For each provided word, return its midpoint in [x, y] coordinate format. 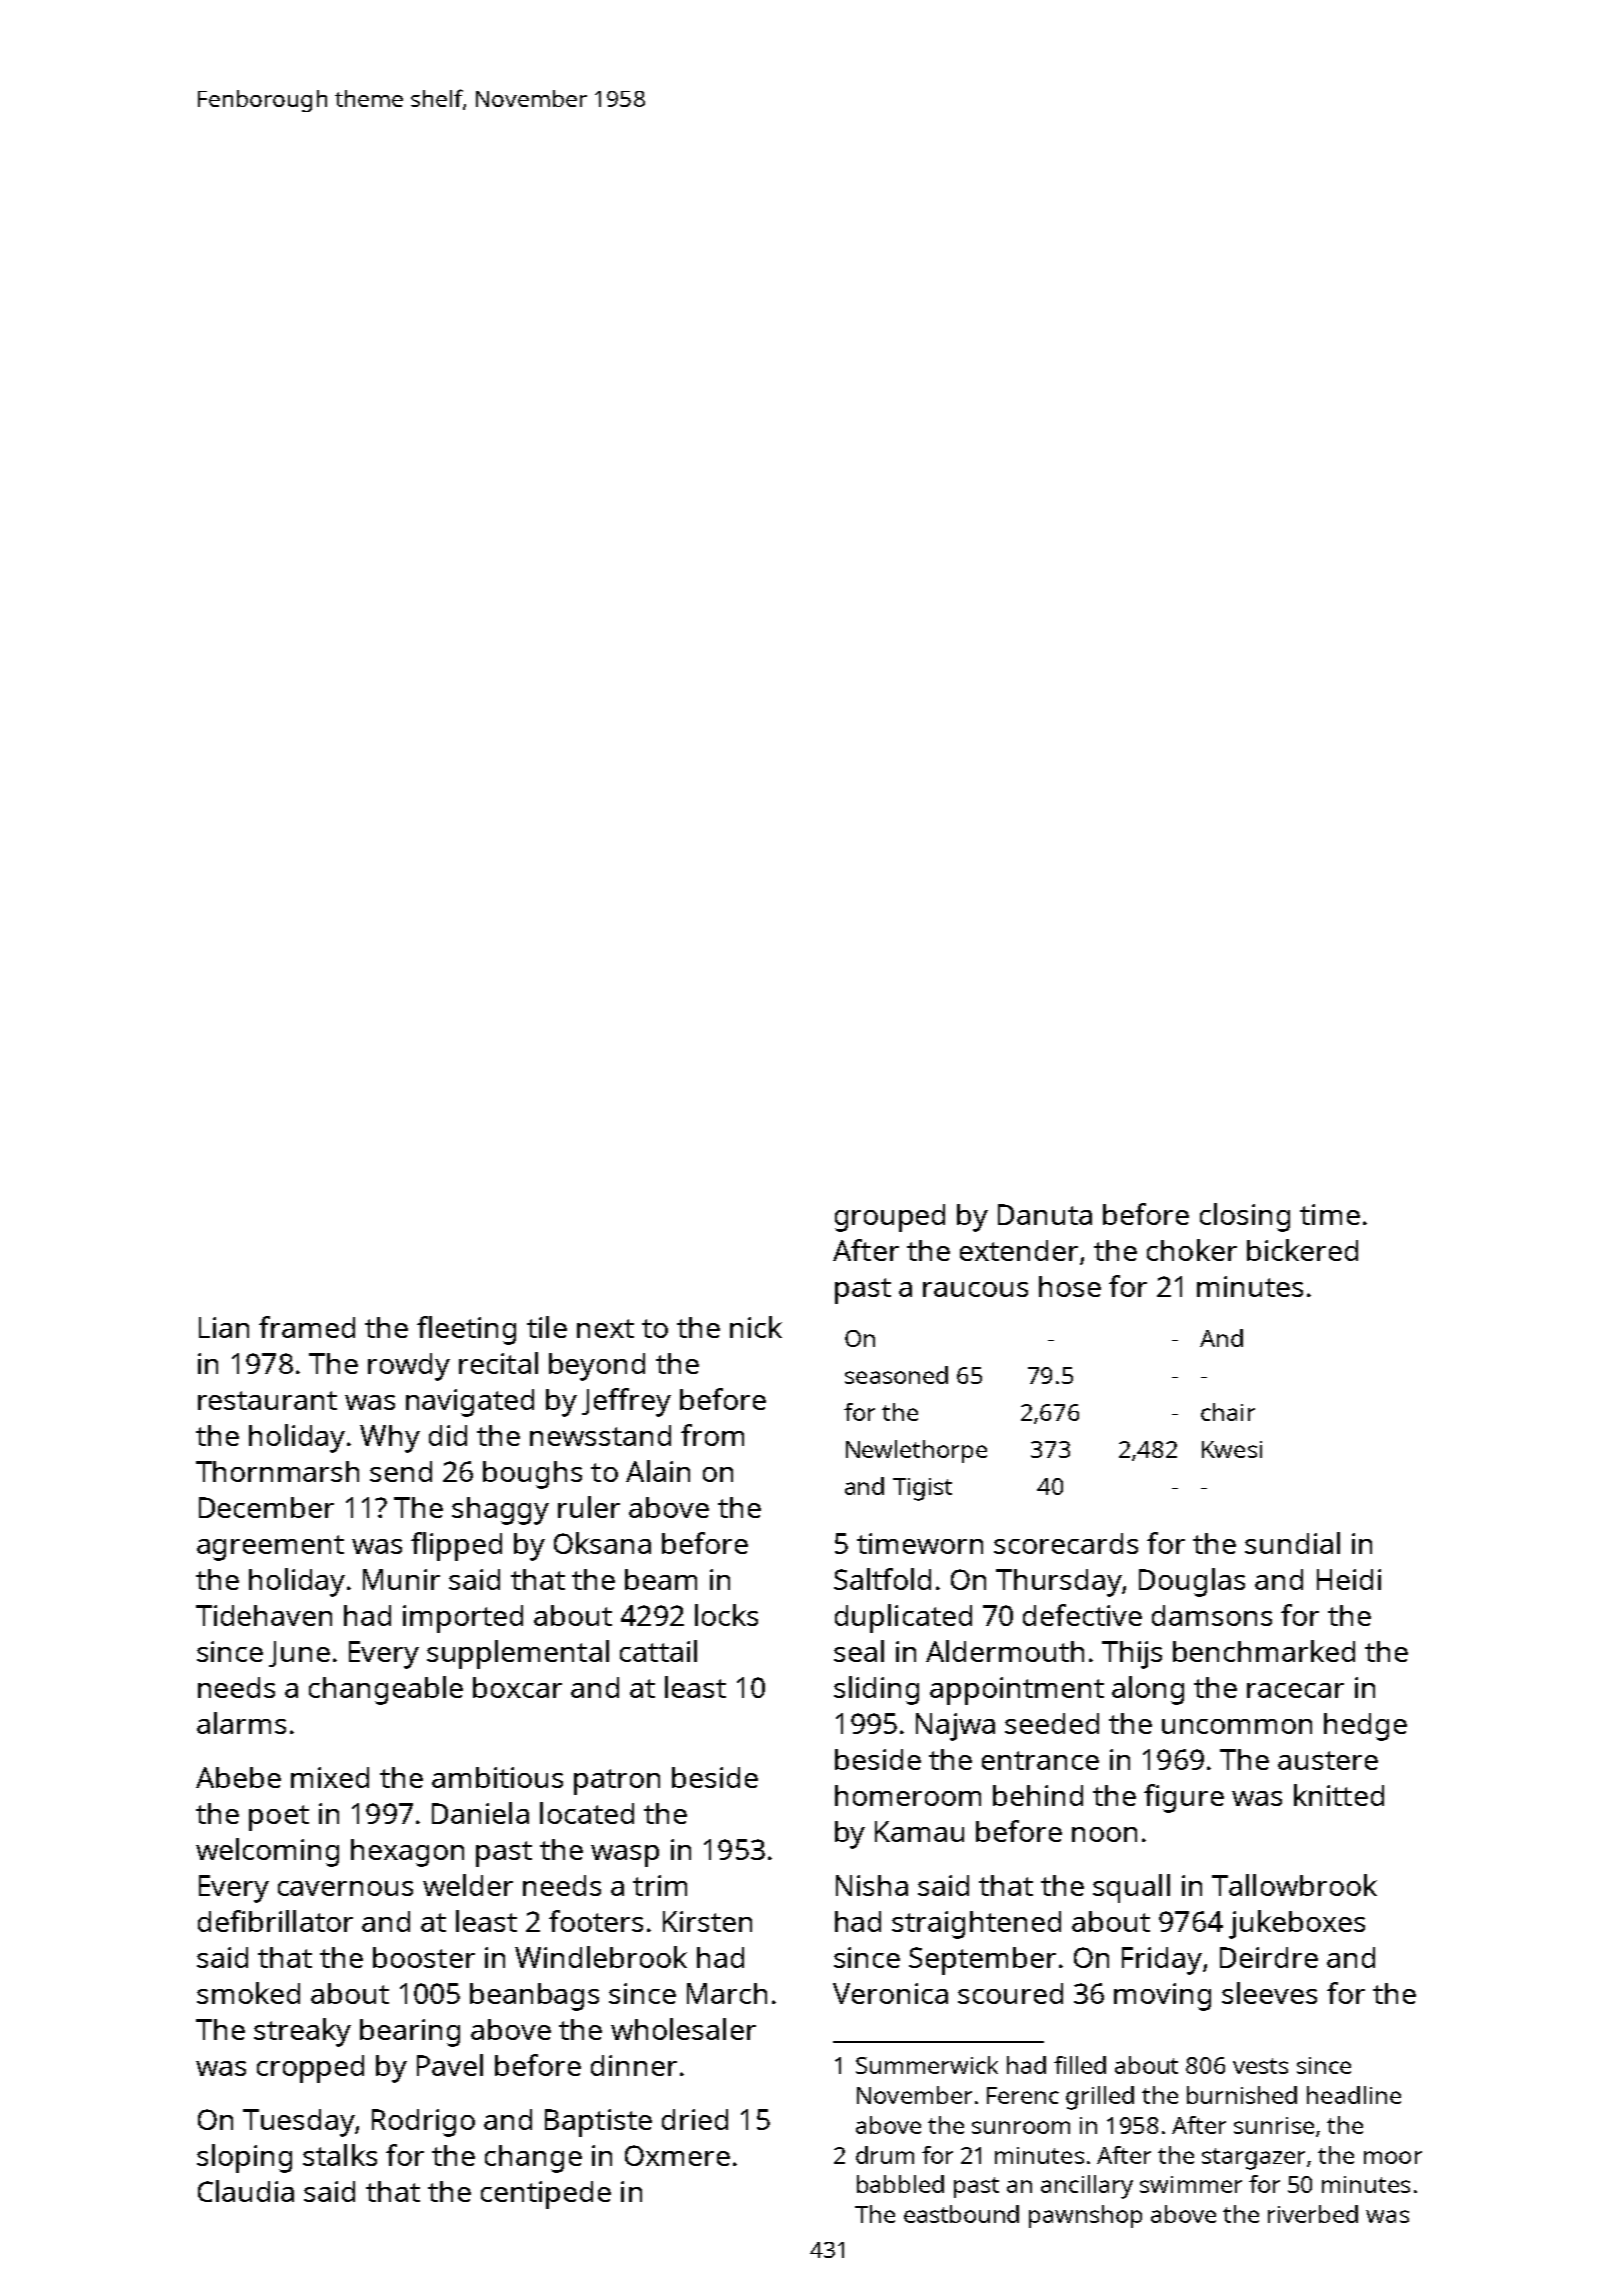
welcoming [267, 1852]
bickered [1302, 1250]
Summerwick [927, 2065]
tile [547, 1327]
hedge [1365, 1727]
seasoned [896, 1375]
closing [1245, 1217]
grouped [890, 1218]
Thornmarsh [277, 1471]
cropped [310, 2069]
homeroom [908, 1795]
